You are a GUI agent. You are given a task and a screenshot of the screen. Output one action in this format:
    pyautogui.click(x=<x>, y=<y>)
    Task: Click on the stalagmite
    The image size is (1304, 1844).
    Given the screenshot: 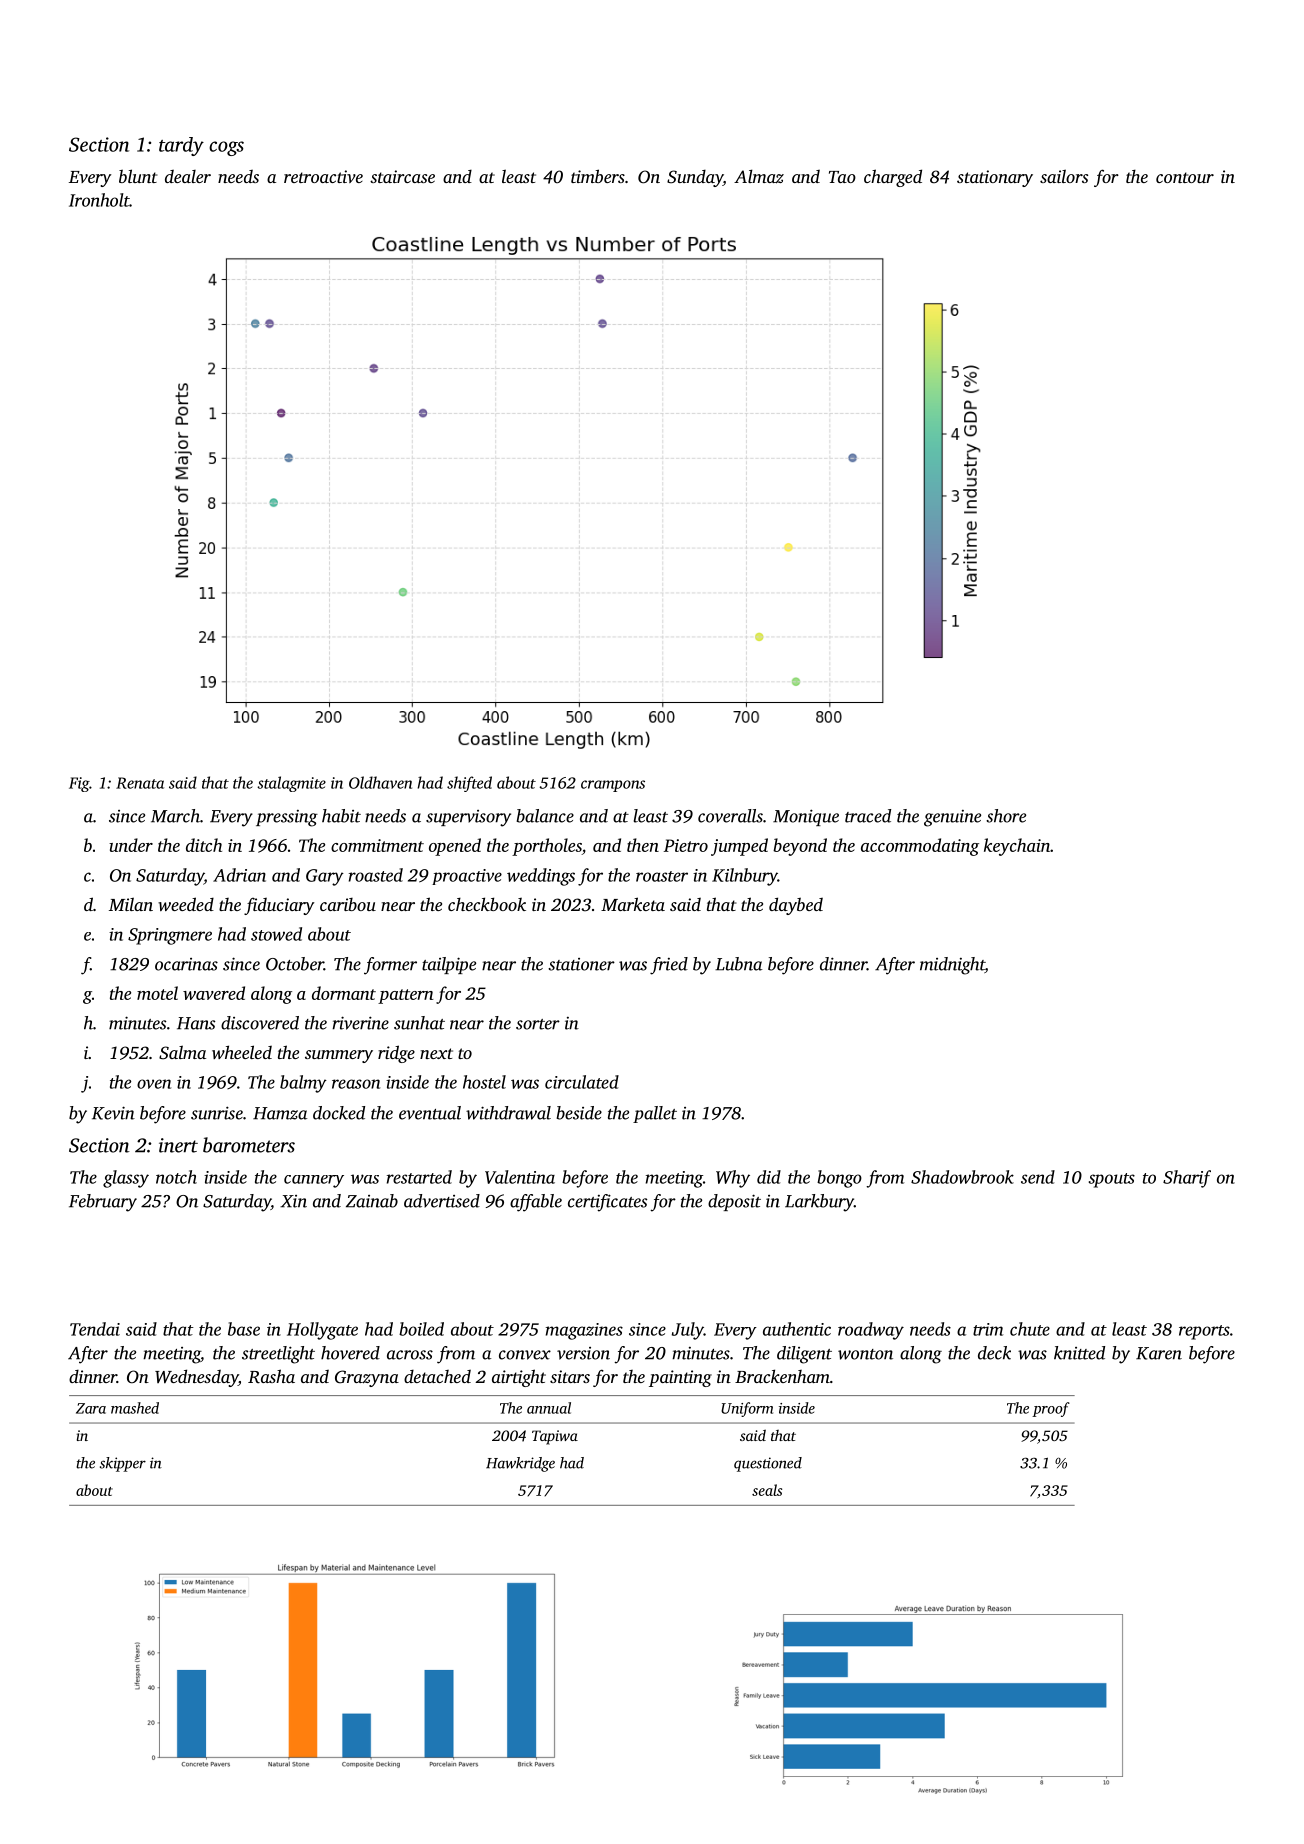 What is the action you would take?
    pyautogui.click(x=291, y=784)
